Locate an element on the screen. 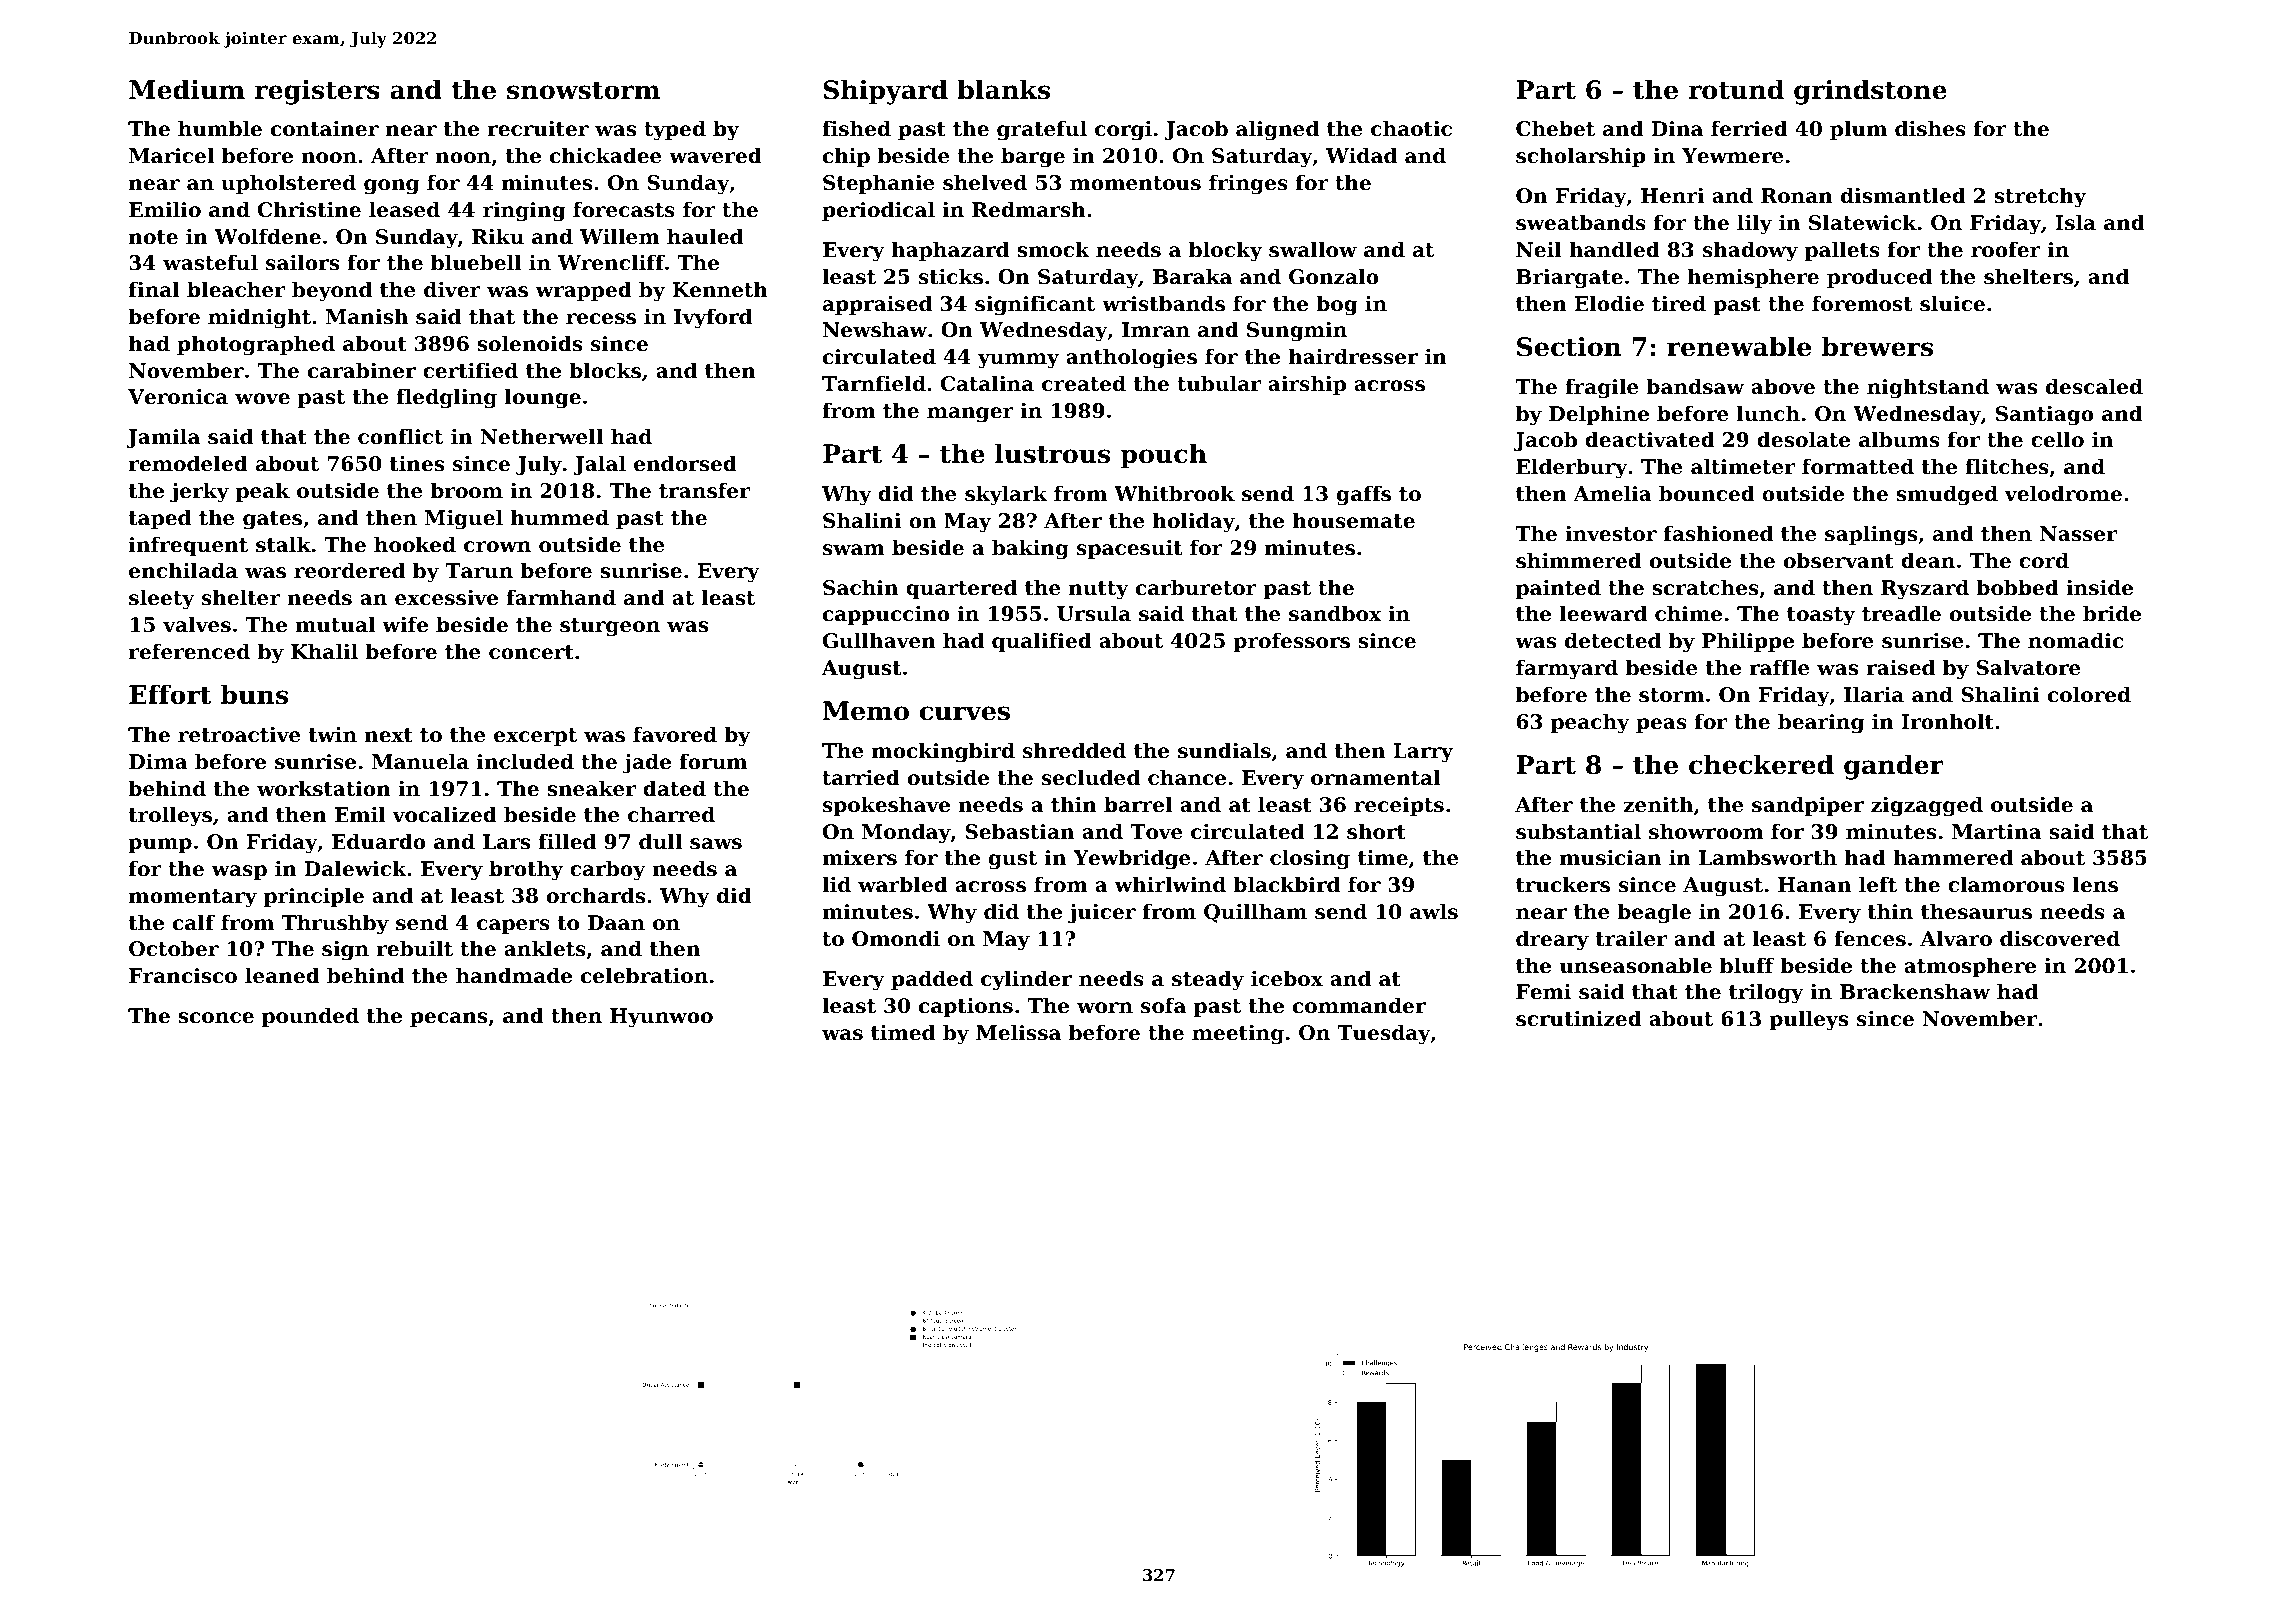  sleety is located at coordinates (162, 599).
